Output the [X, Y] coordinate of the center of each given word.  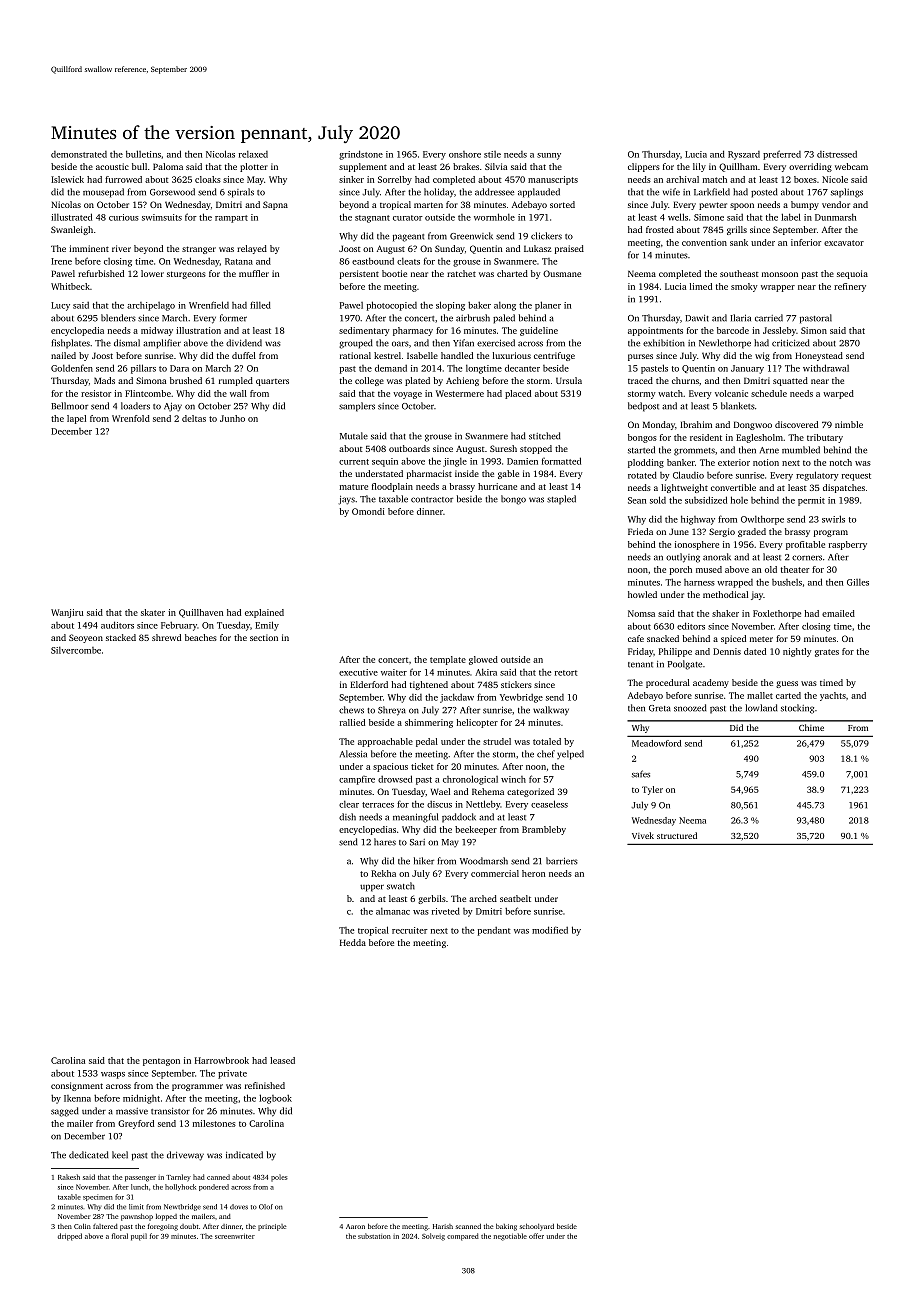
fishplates [70, 344]
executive [358, 672]
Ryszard [744, 155]
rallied [352, 722]
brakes [466, 166]
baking [506, 1227]
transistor [170, 1111]
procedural [668, 683]
